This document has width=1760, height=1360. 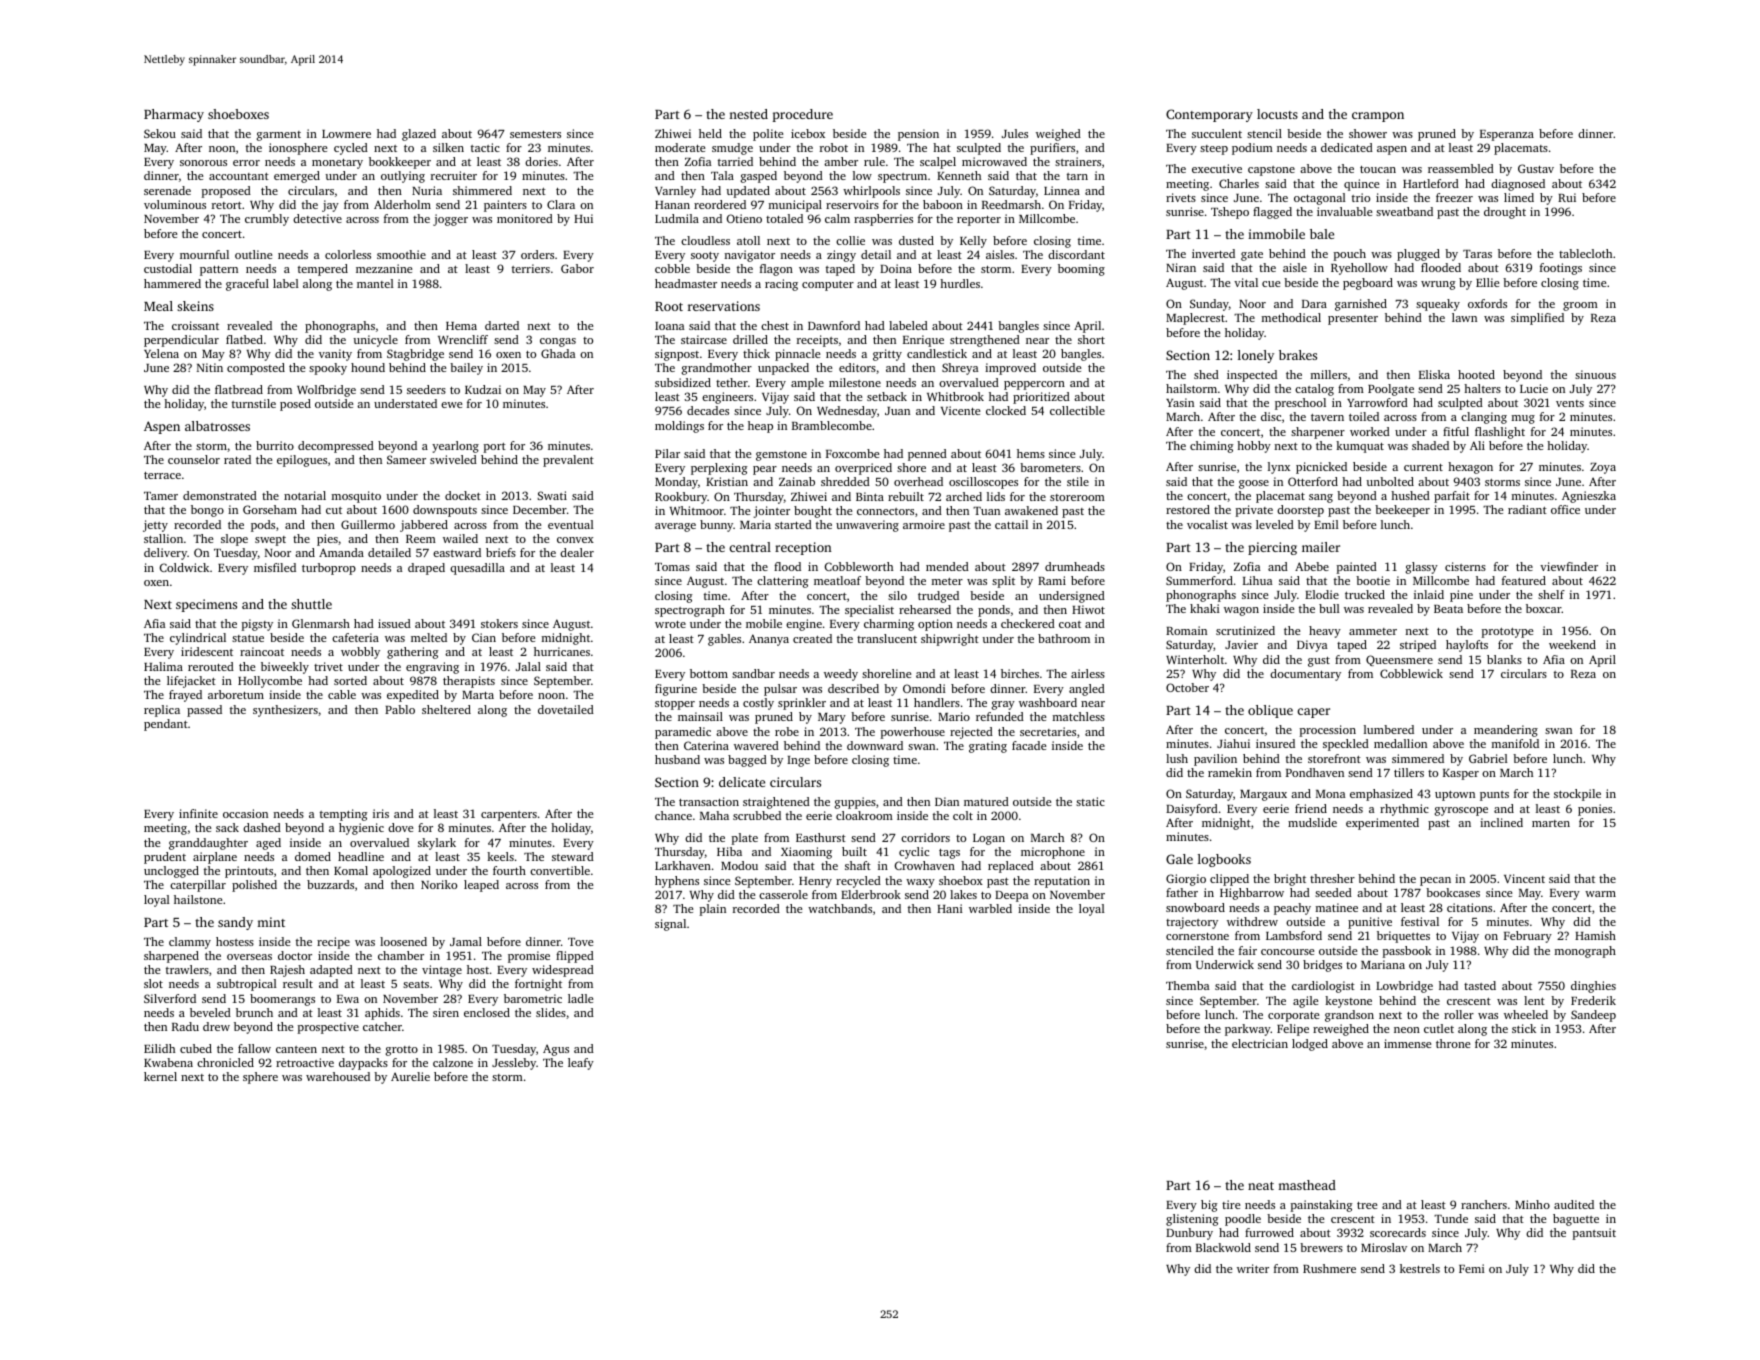 I want to click on Beata, so click(x=1448, y=609).
